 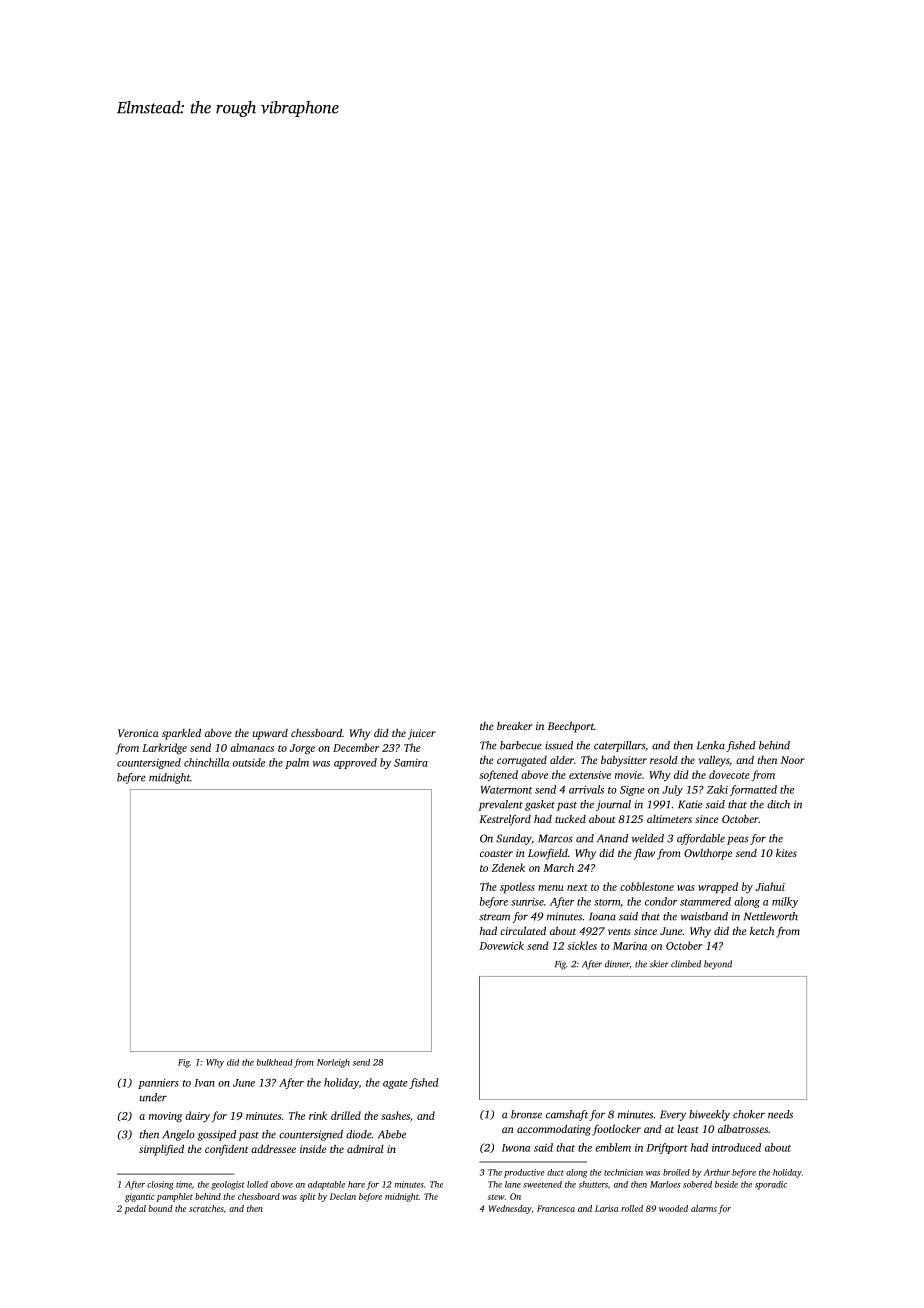 I want to click on chinchilla, so click(x=206, y=762).
